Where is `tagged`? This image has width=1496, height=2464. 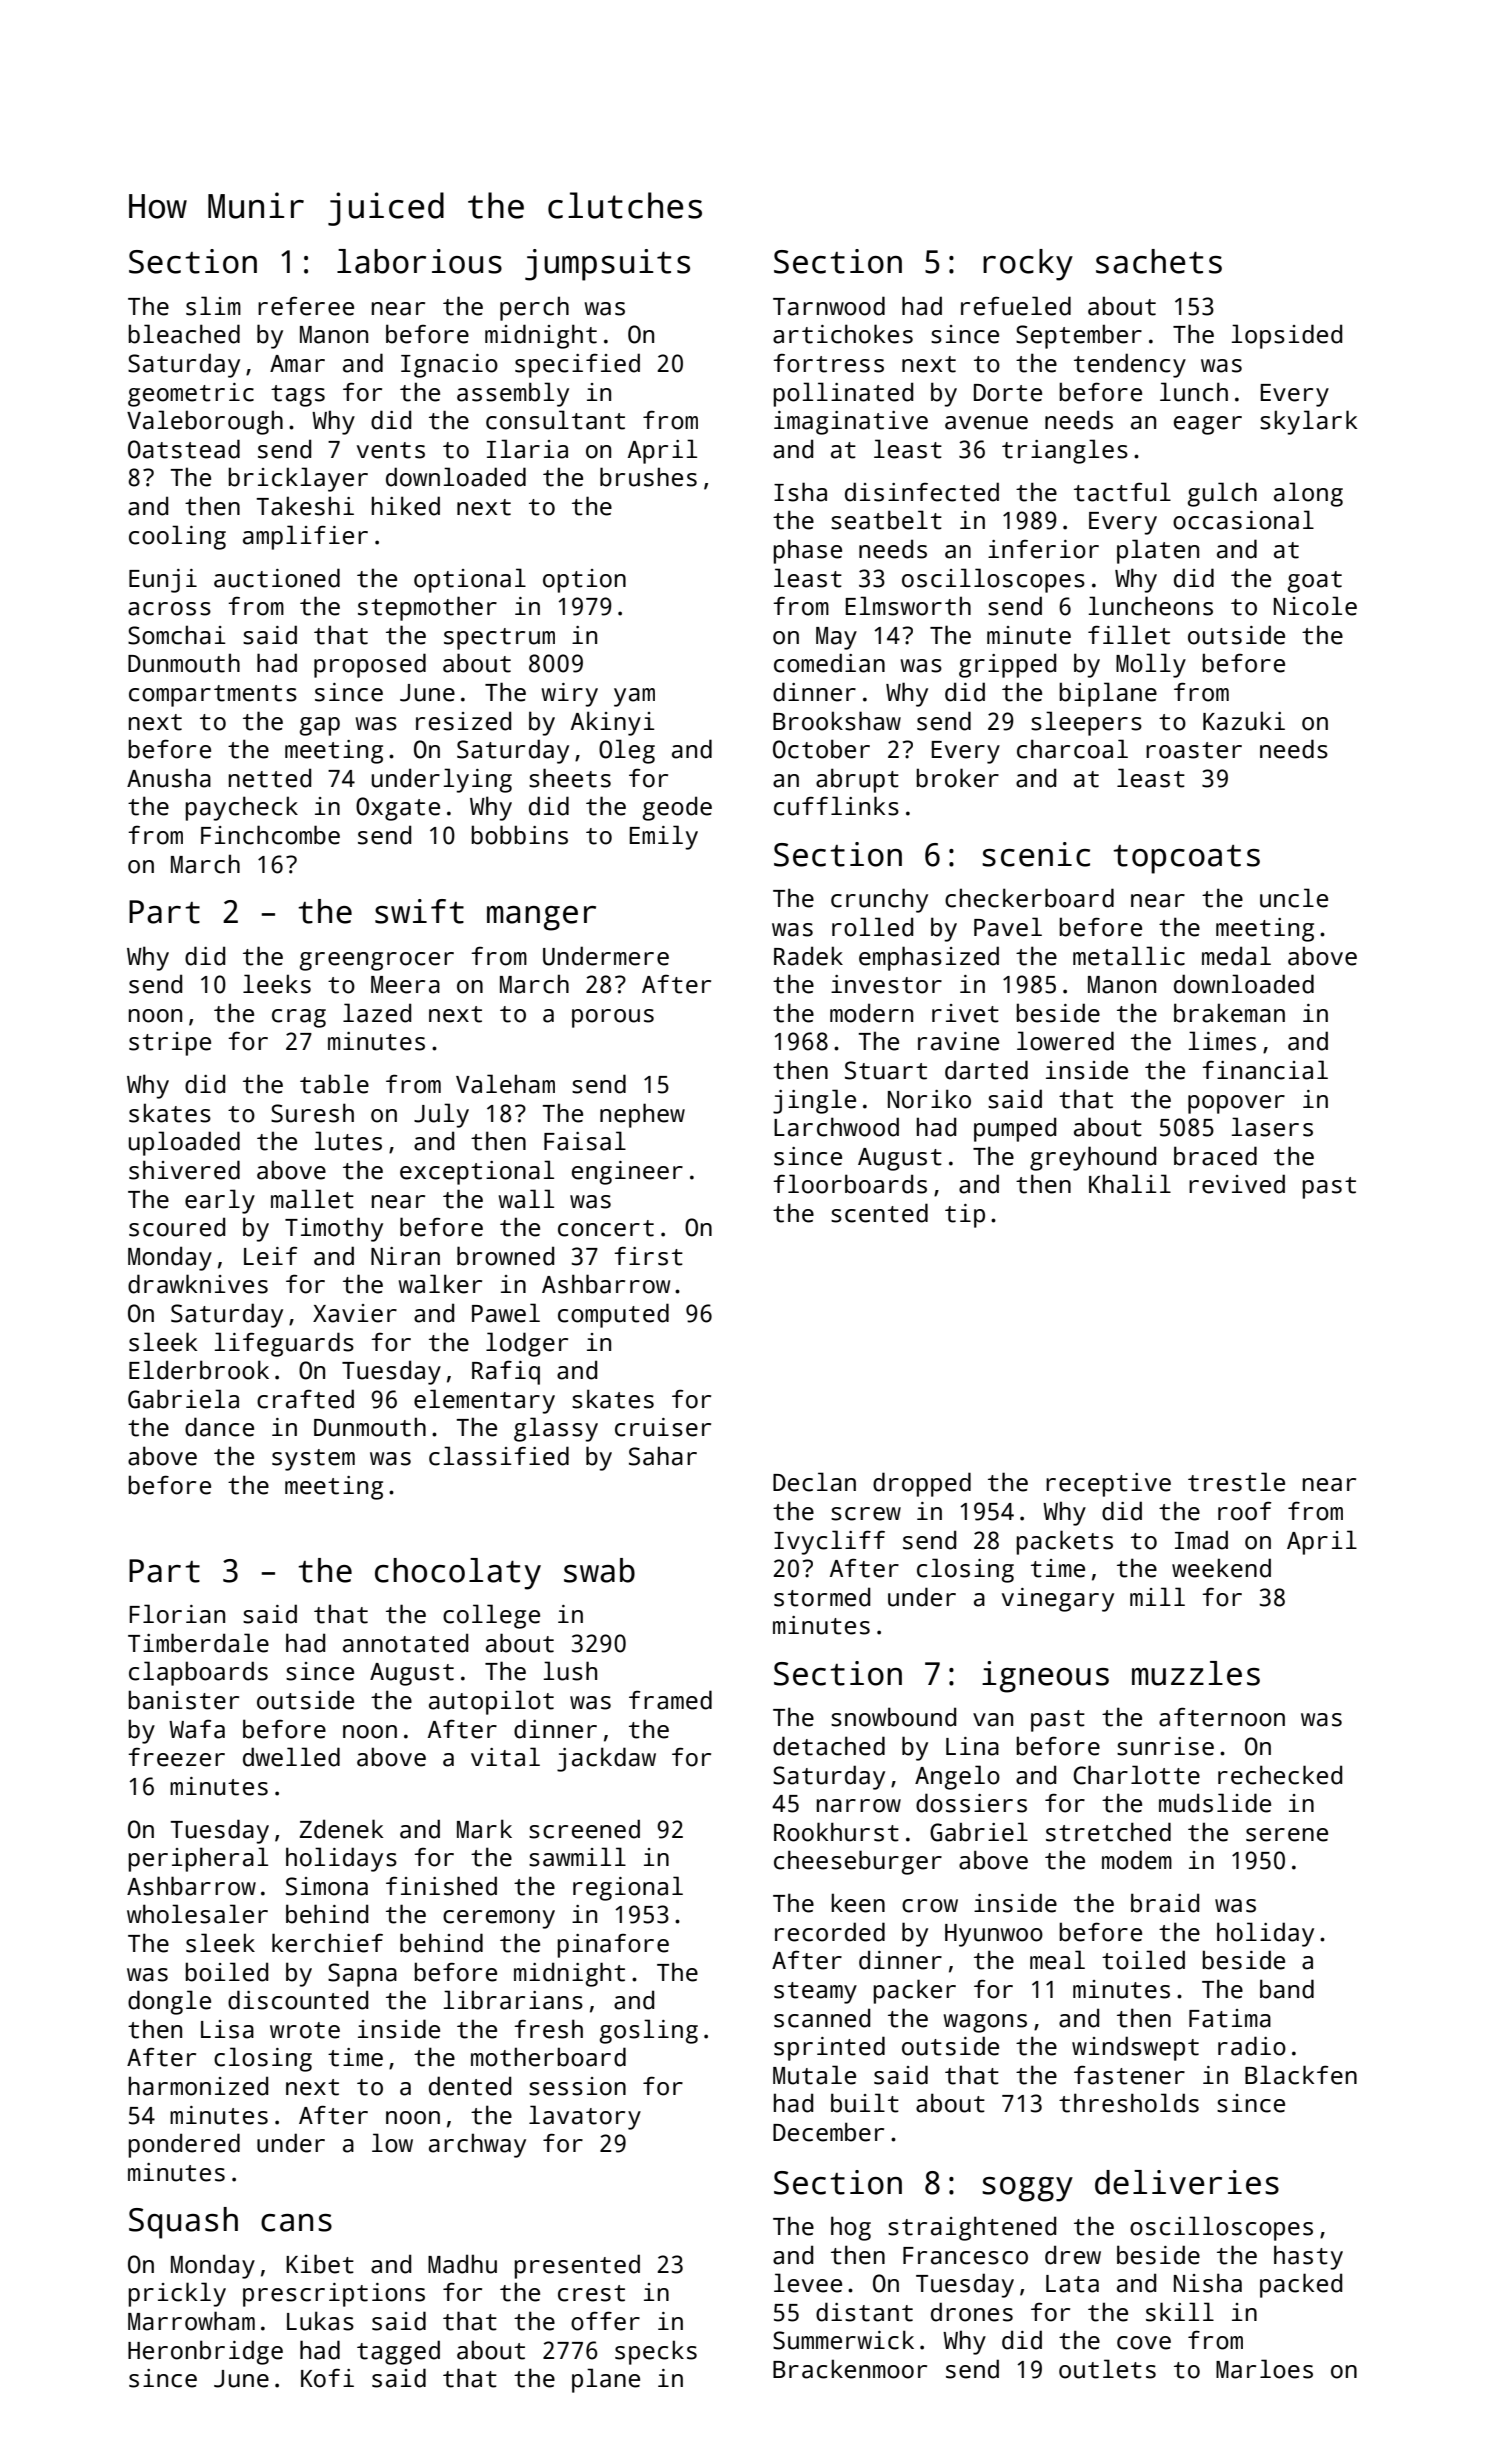 tagged is located at coordinates (398, 2352).
